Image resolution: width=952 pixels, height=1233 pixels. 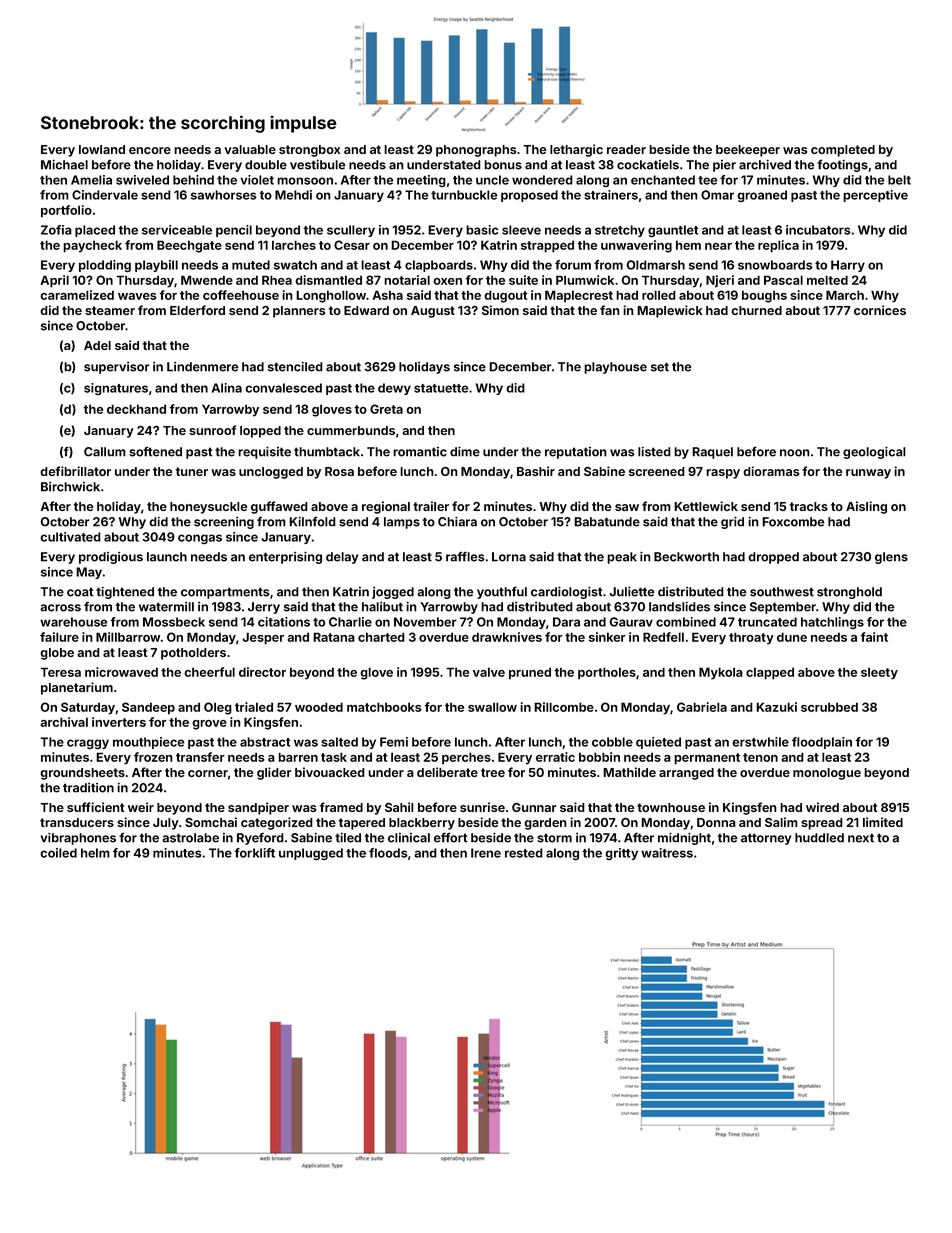 What do you see at coordinates (330, 772) in the image?
I see `bivouacked` at bounding box center [330, 772].
